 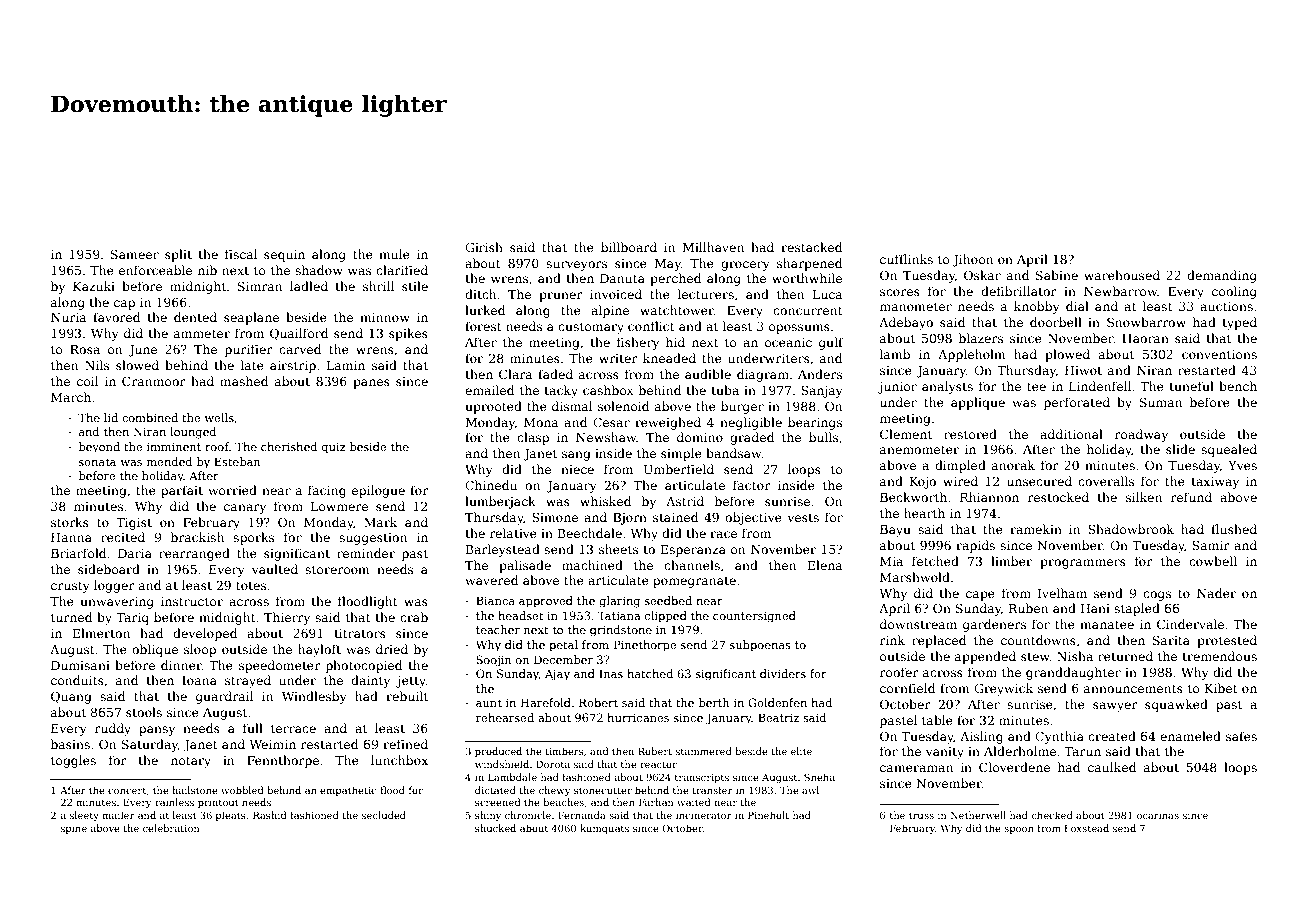 I want to click on emailed, so click(x=489, y=390).
